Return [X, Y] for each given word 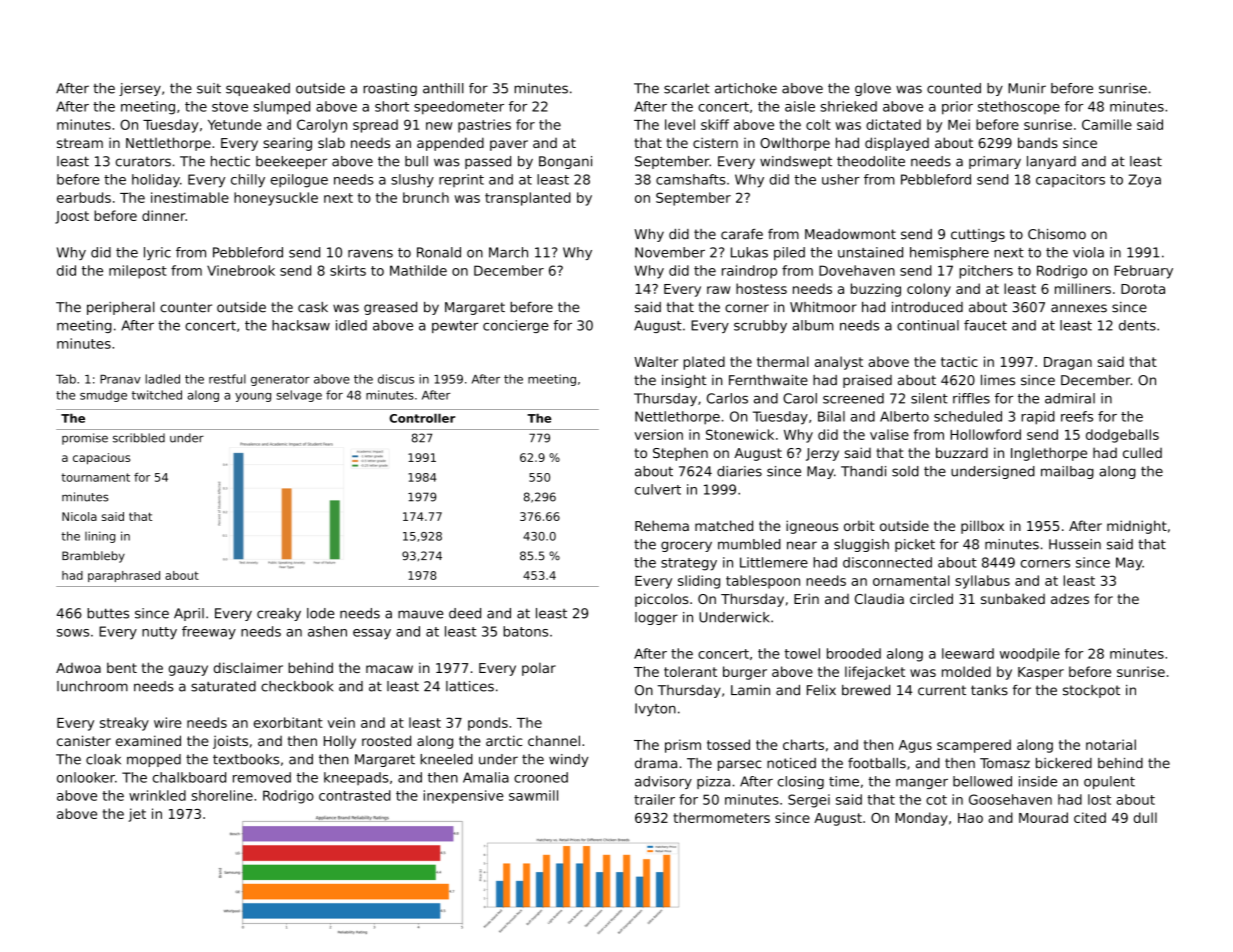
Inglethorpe [1049, 454]
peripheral [121, 308]
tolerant [690, 671]
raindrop [749, 272]
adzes [1070, 598]
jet [137, 815]
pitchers [986, 272]
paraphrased [124, 576]
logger [656, 618]
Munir [1027, 88]
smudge [103, 396]
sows [73, 633]
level [680, 124]
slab [331, 142]
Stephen [680, 454]
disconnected [887, 562]
